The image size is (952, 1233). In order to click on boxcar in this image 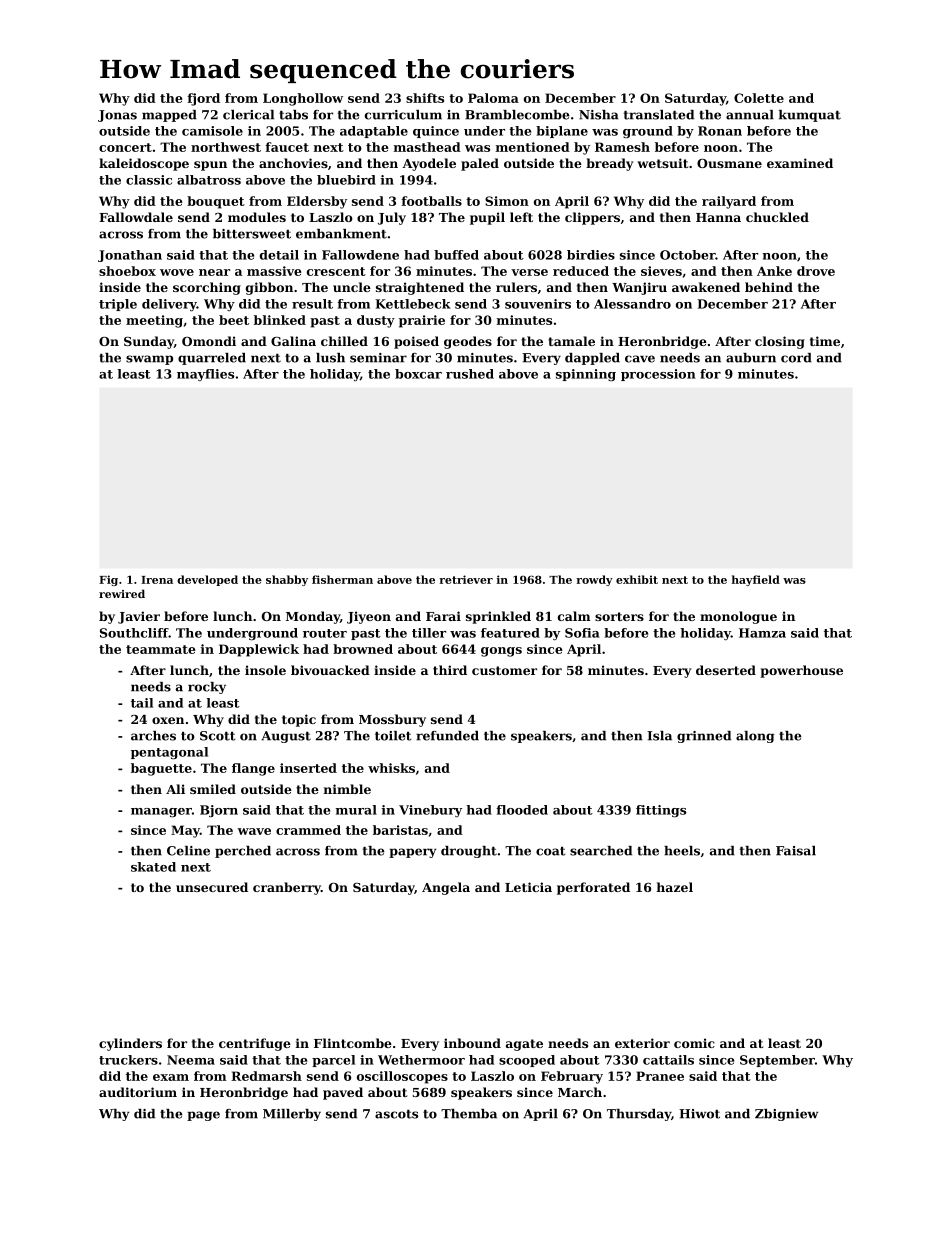, I will do `click(418, 374)`.
